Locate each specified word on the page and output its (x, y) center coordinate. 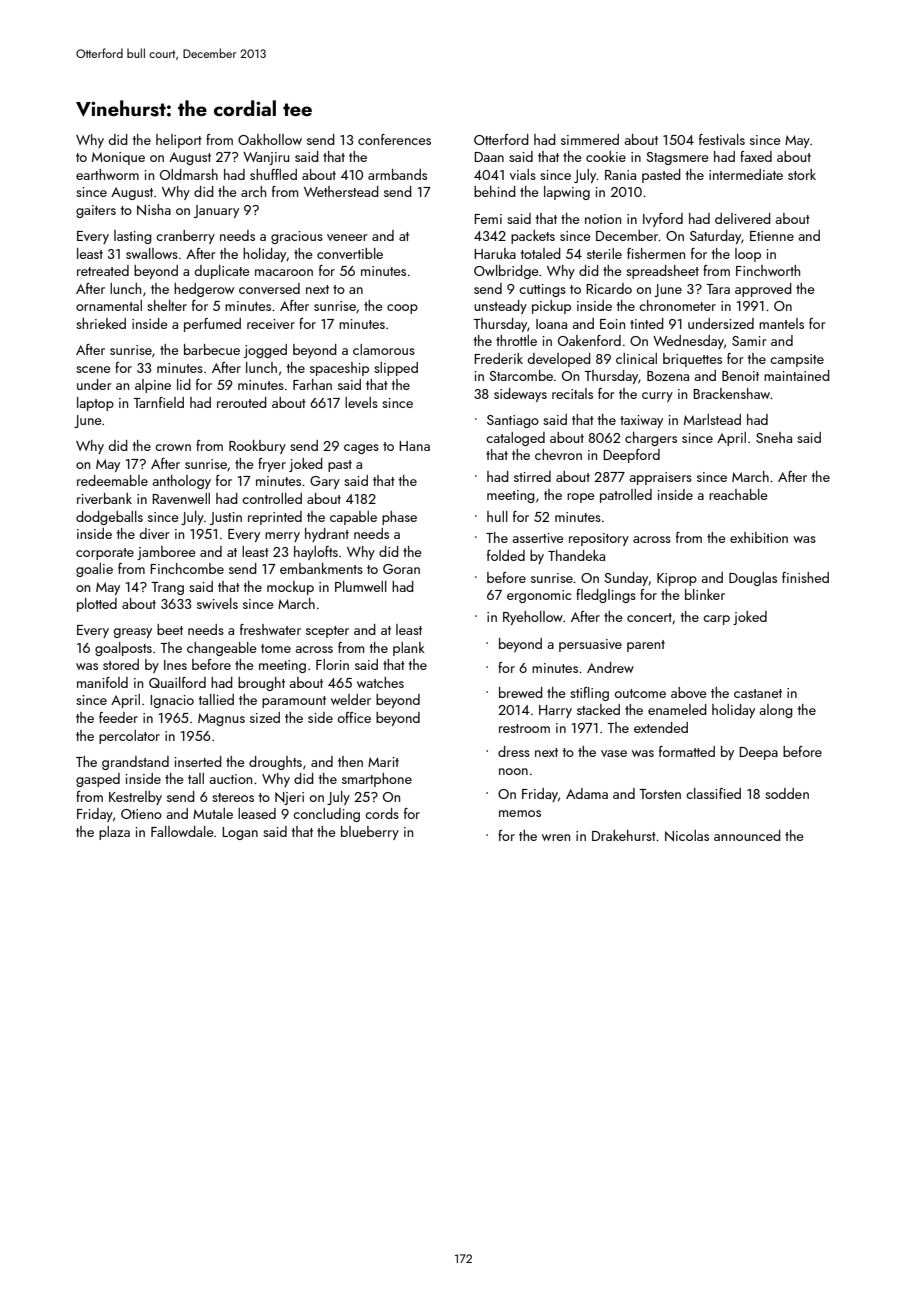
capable (353, 518)
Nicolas (687, 836)
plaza (114, 833)
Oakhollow (270, 139)
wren (556, 837)
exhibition (759, 537)
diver (154, 533)
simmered (590, 139)
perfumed (212, 325)
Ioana (551, 324)
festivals (722, 139)
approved (763, 290)
